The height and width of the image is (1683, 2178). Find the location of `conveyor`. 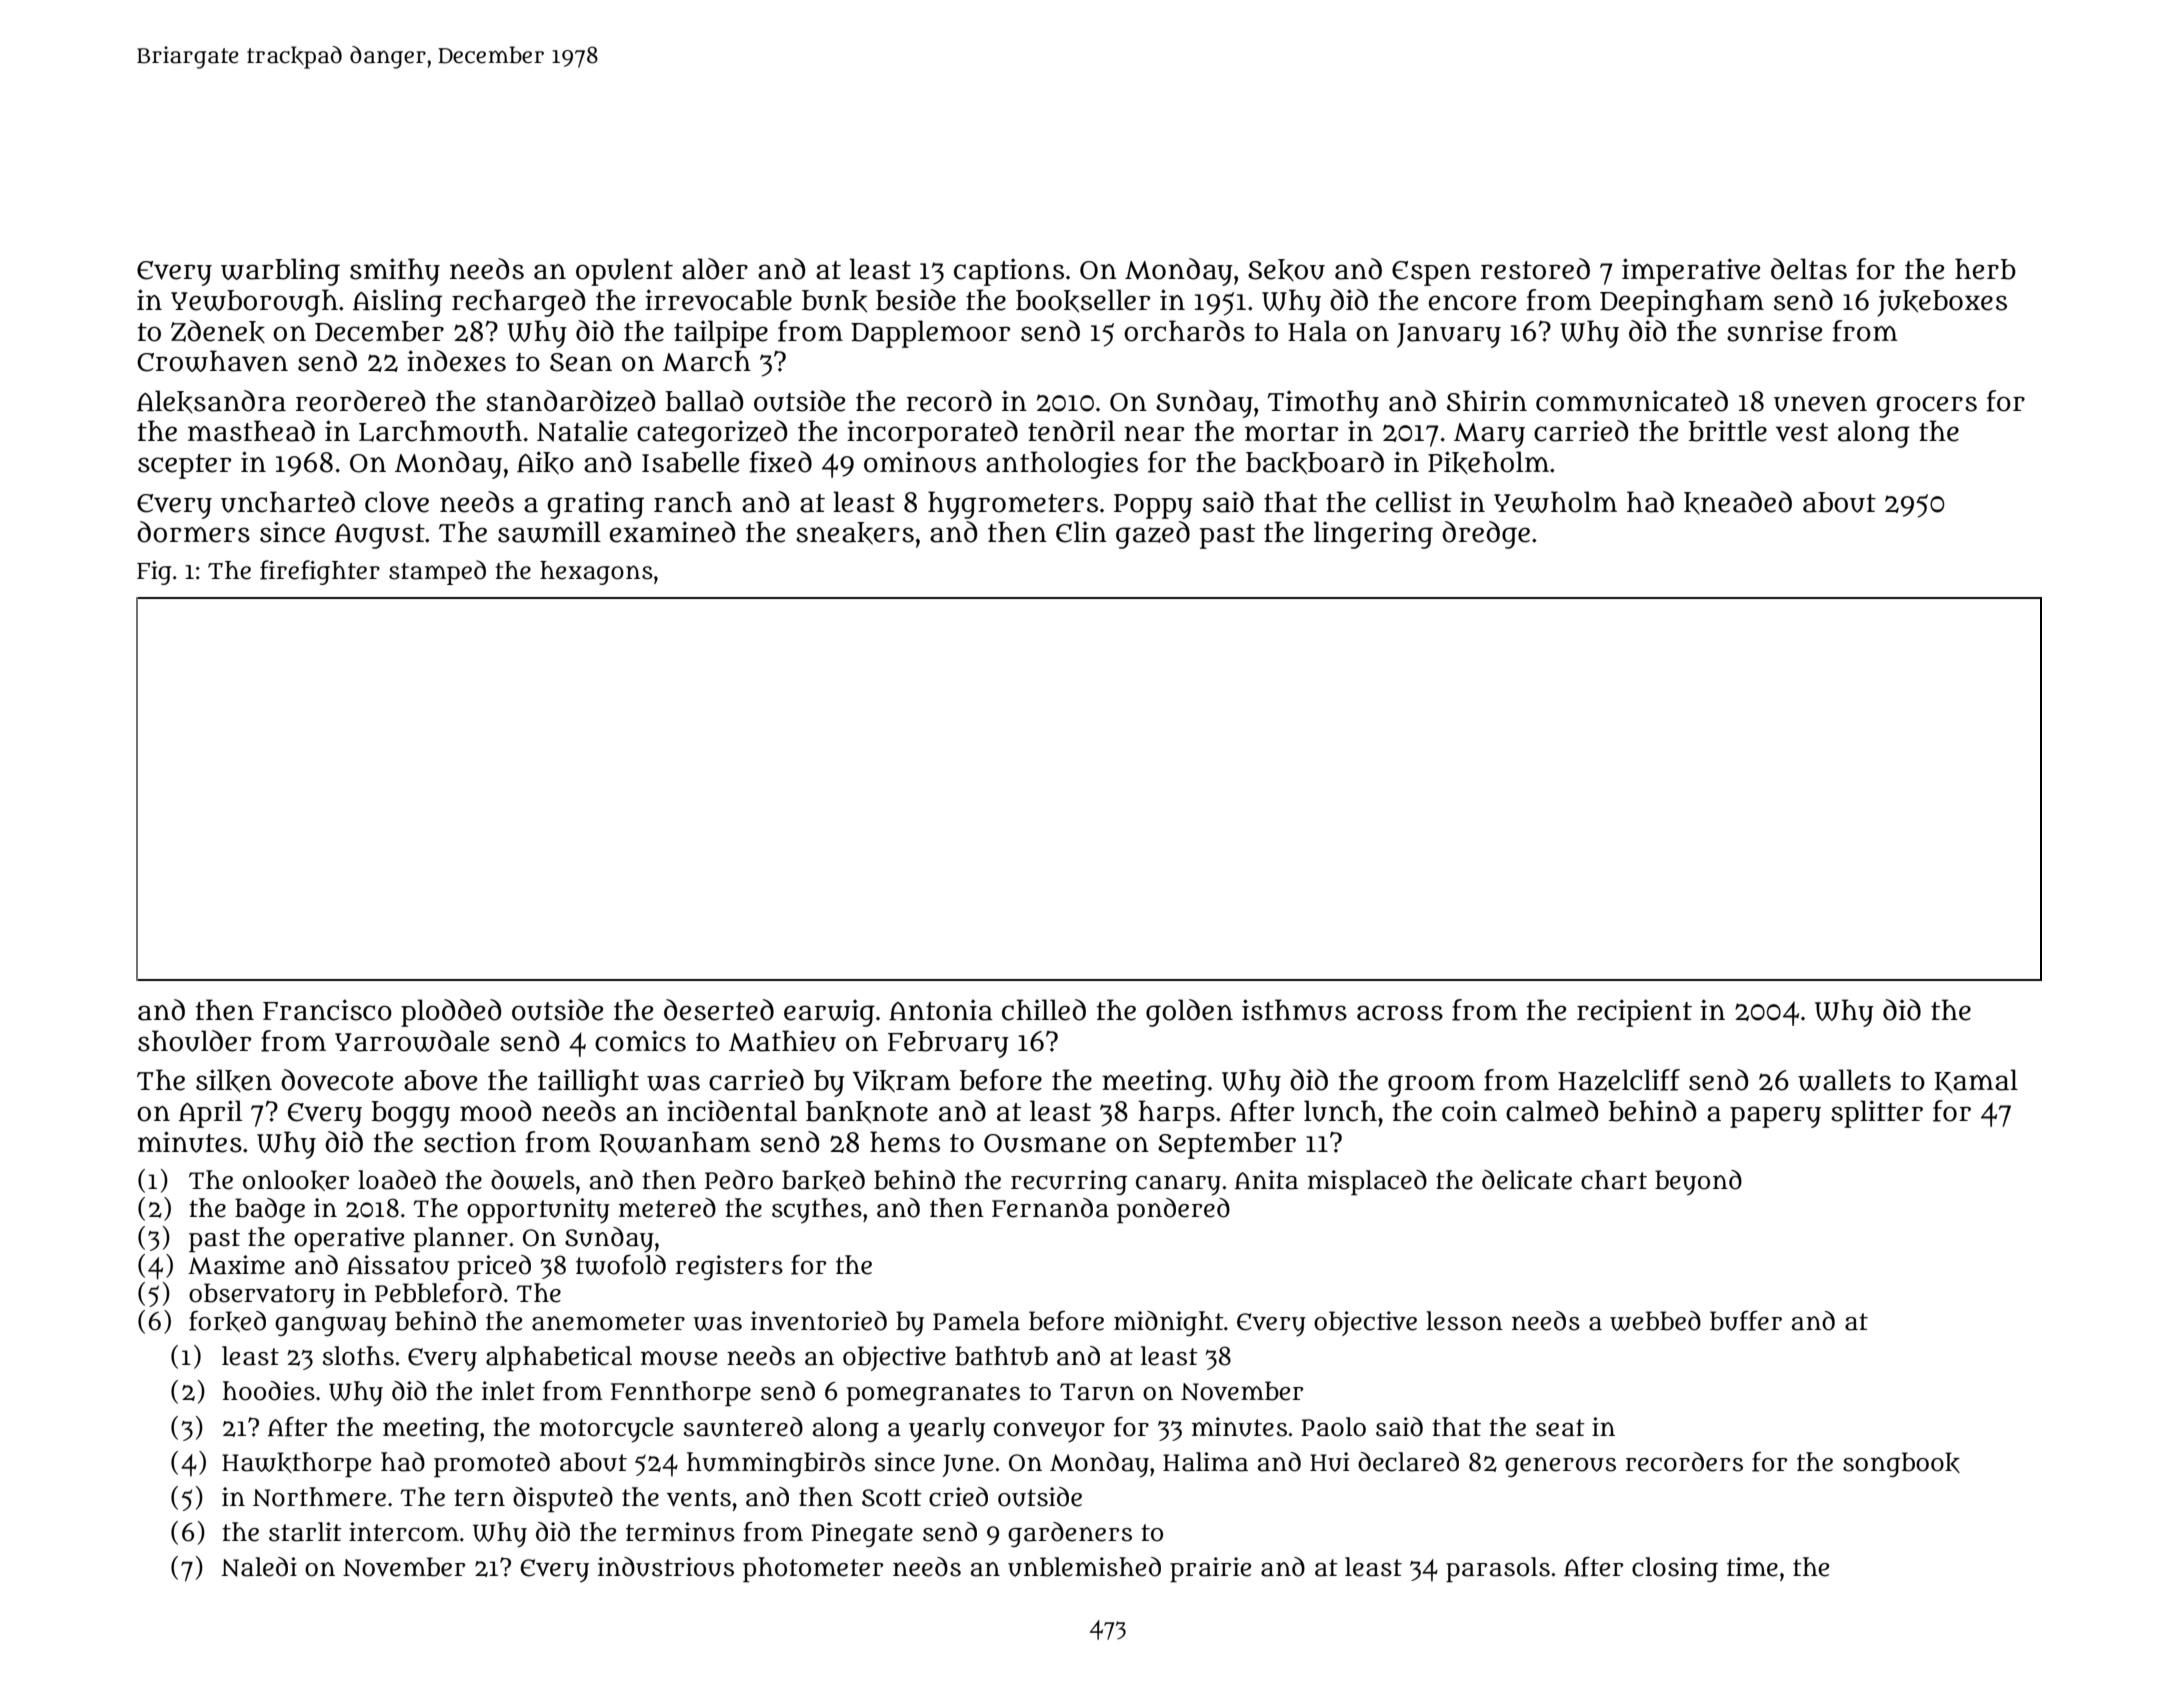

conveyor is located at coordinates (1049, 1432).
